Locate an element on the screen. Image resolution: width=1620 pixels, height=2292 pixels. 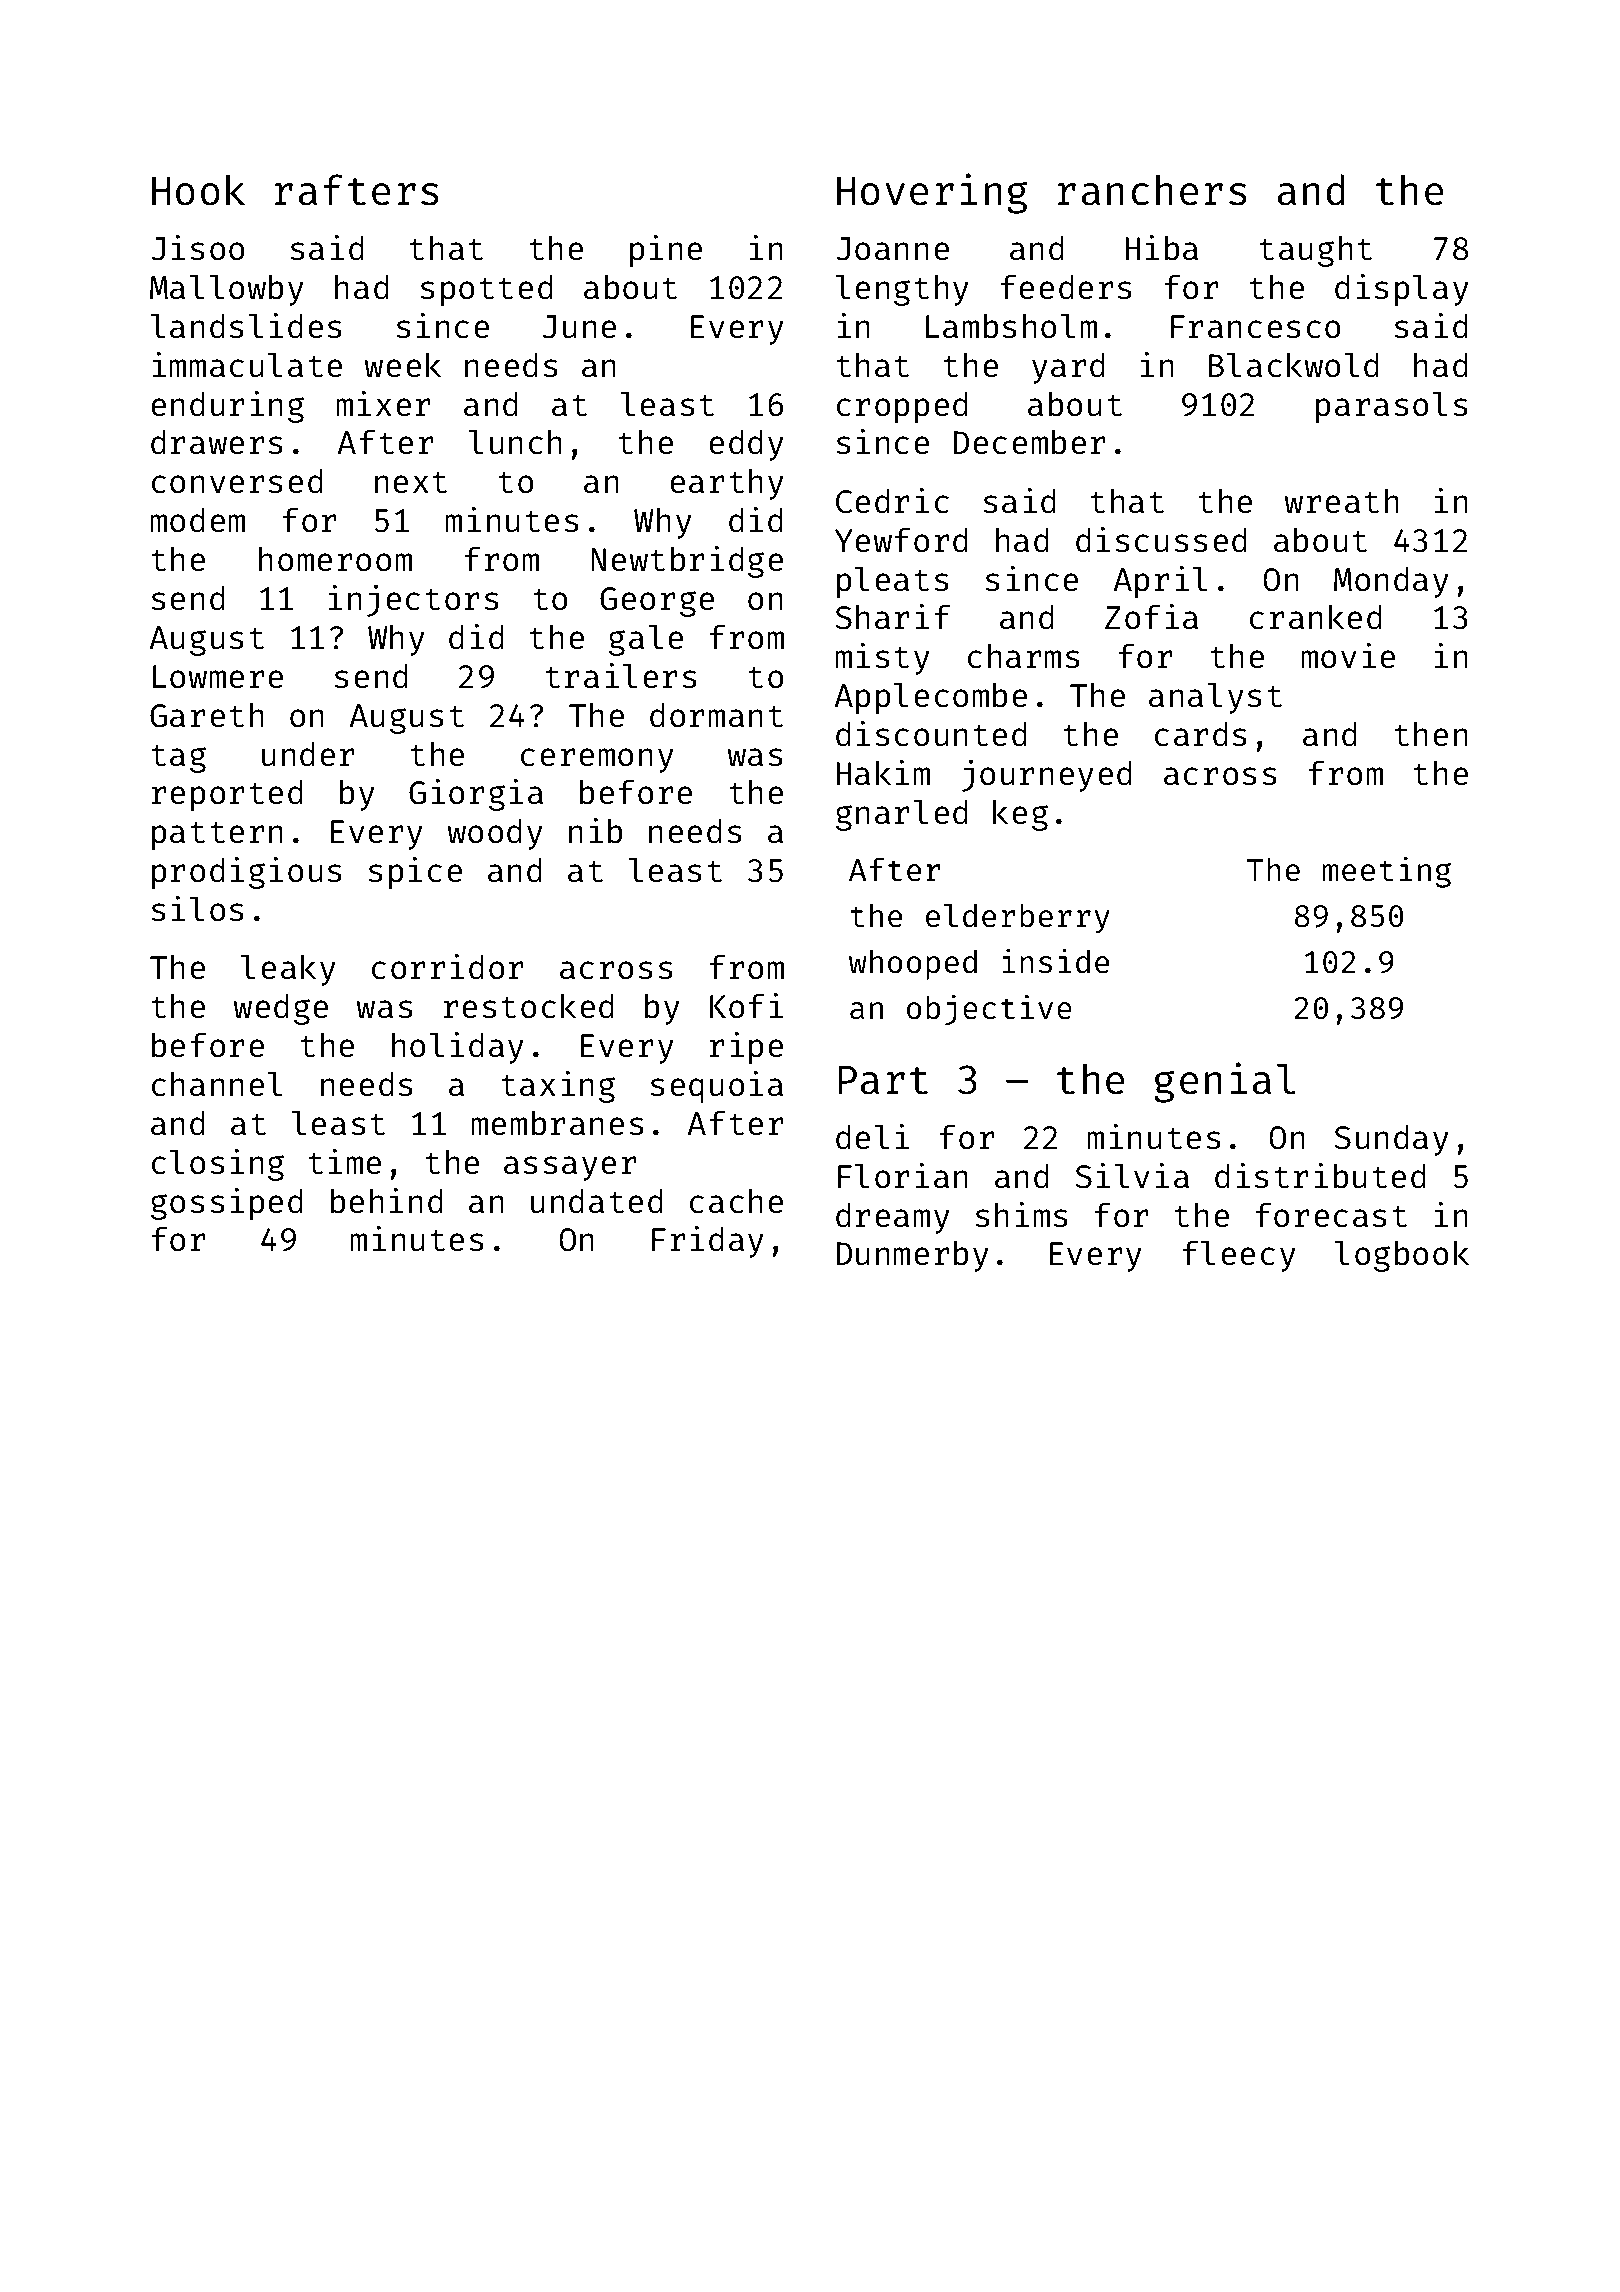
genial is located at coordinates (1225, 1082).
